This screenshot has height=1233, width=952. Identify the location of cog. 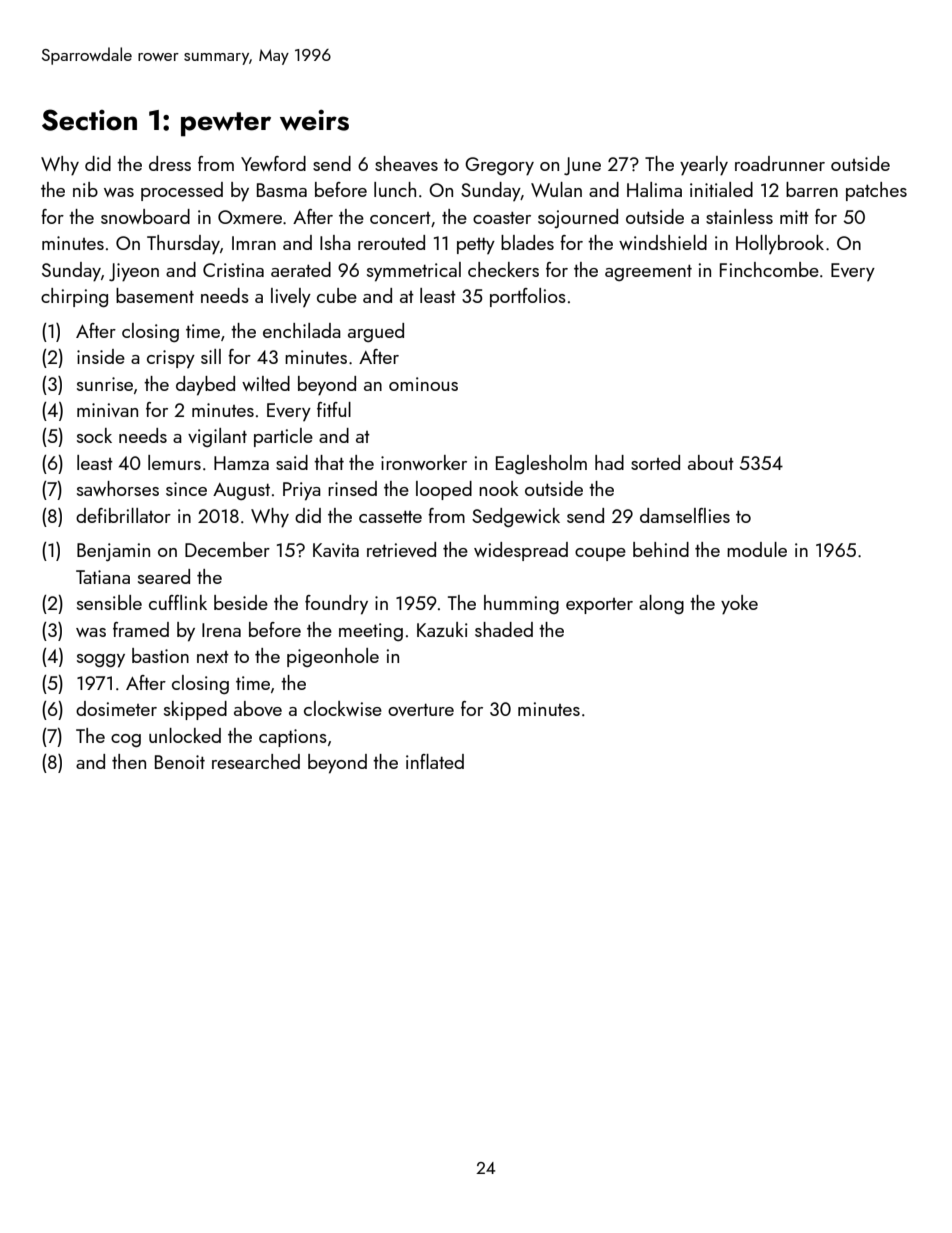
(126, 740).
